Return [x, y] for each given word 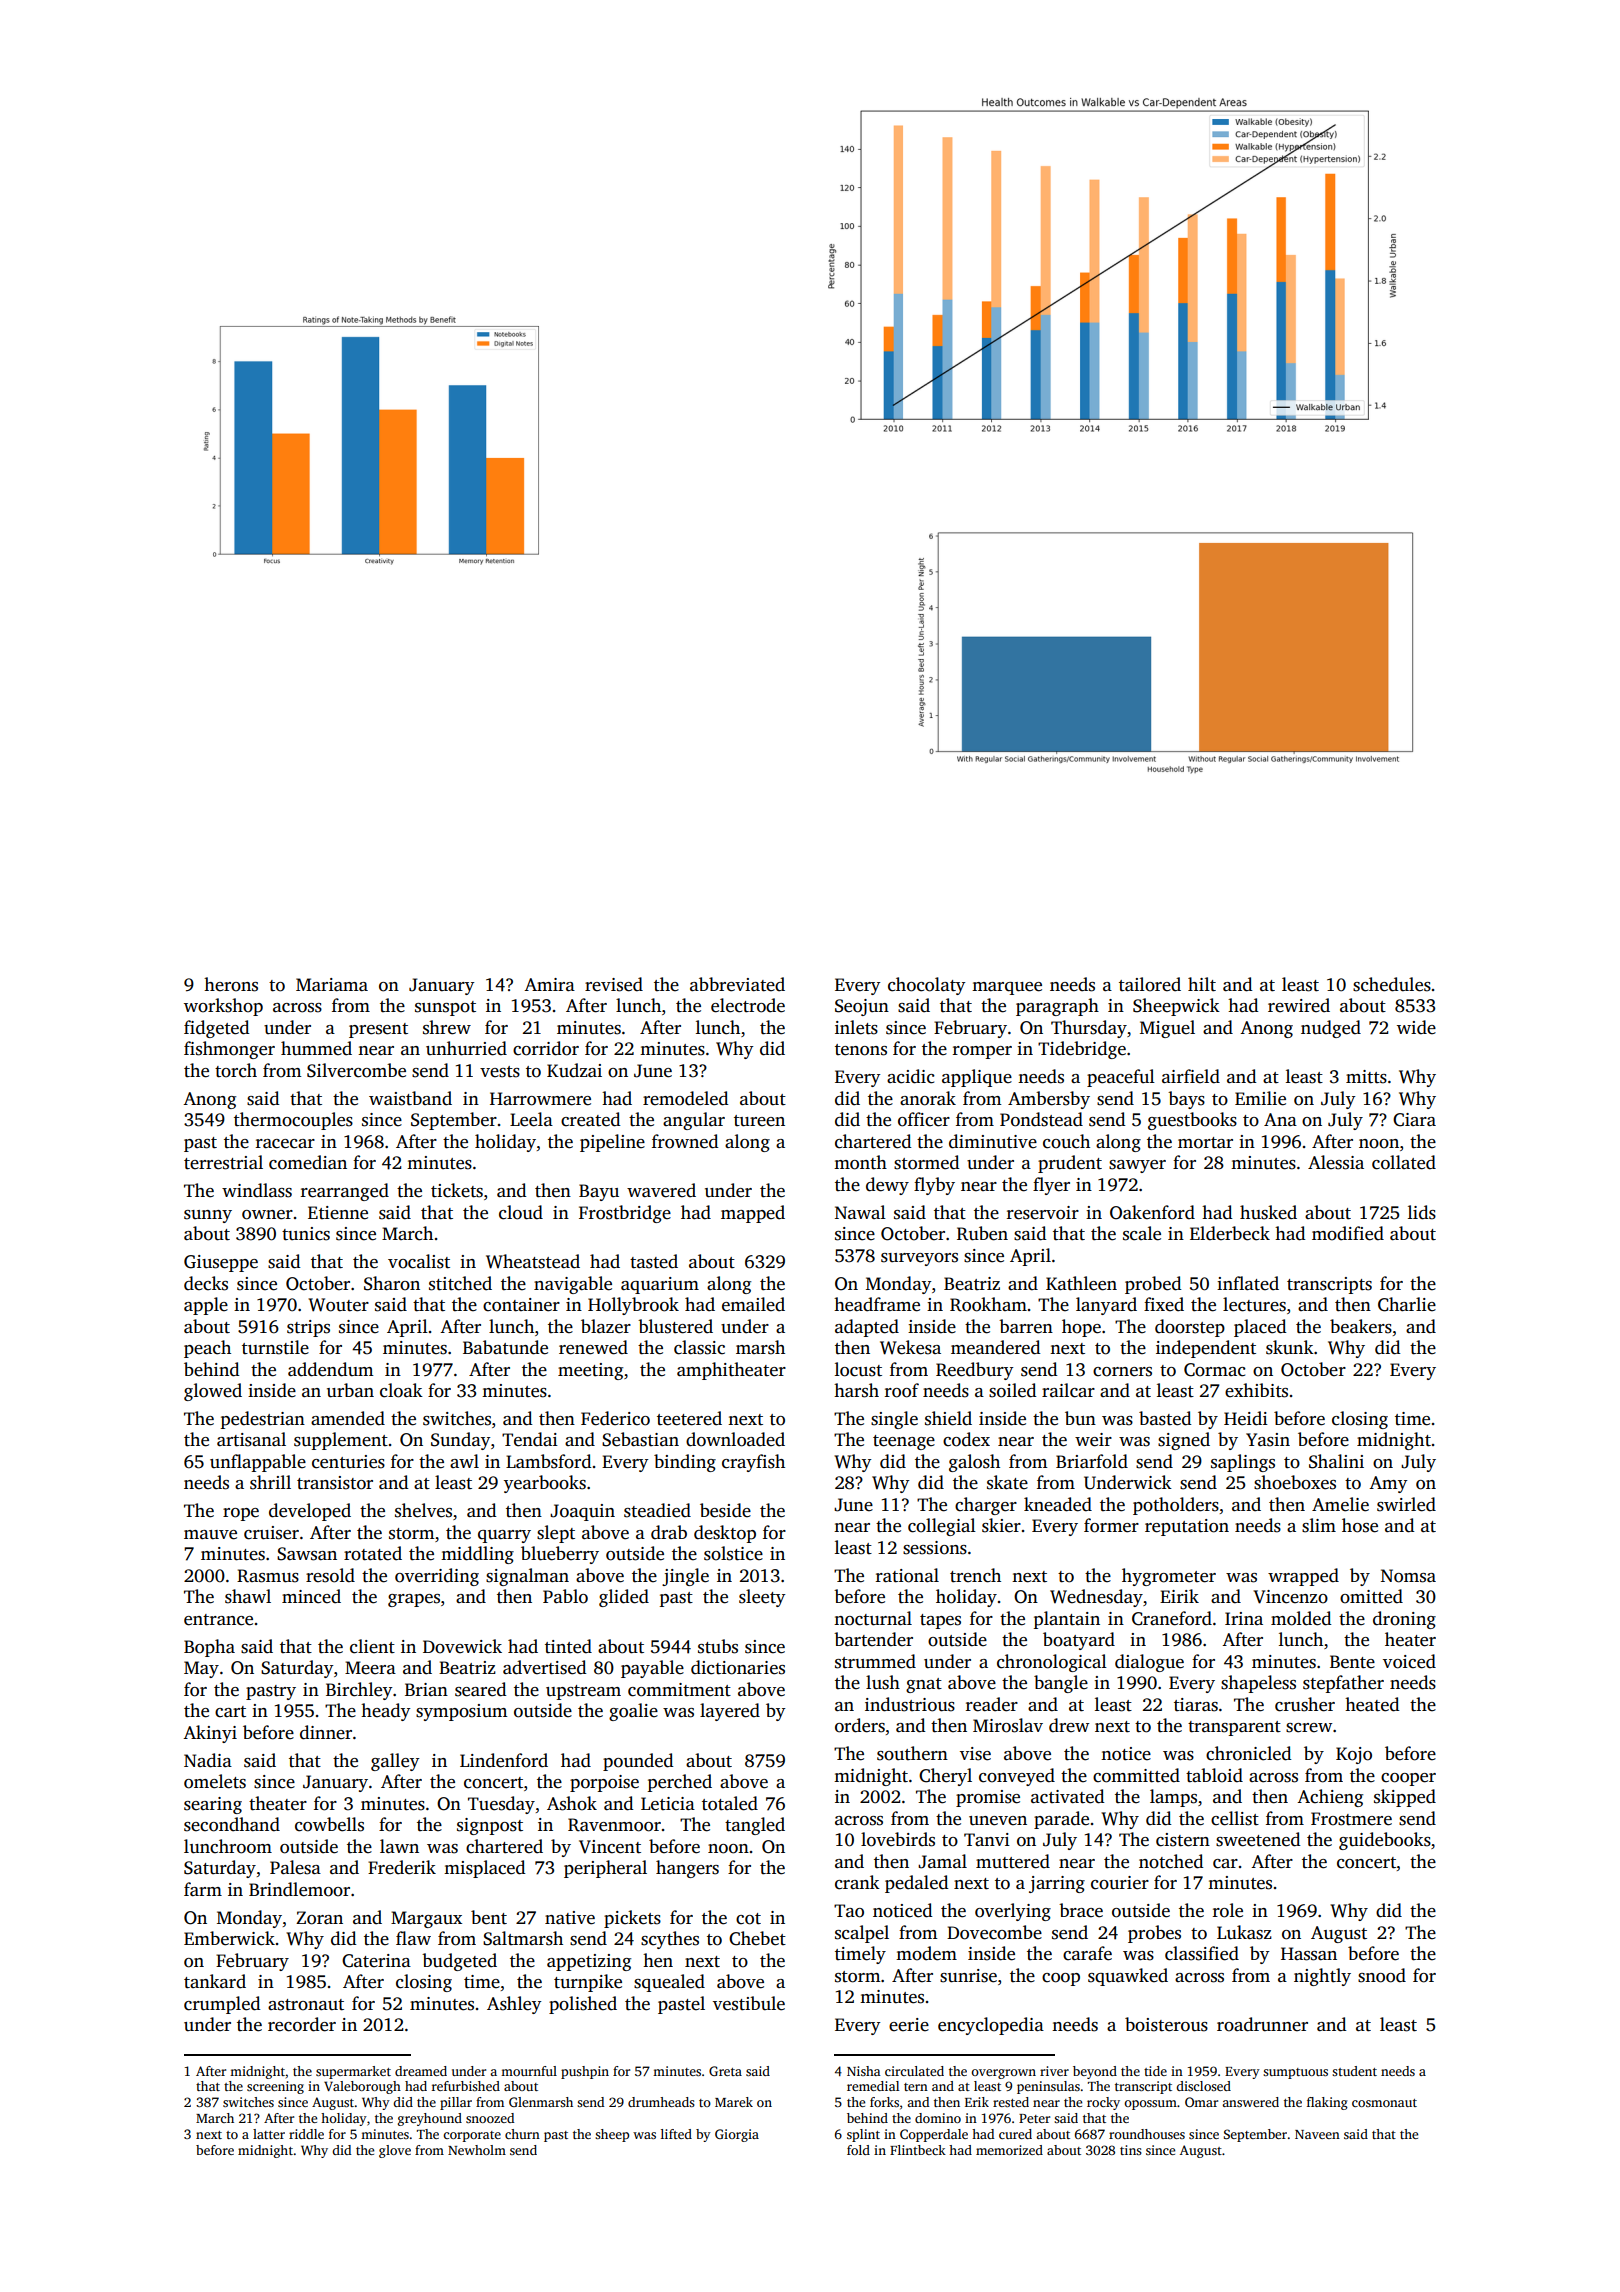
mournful [529, 2071]
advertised [544, 1667]
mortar [1205, 1143]
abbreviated [737, 984]
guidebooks [1385, 1841]
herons [231, 984]
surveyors [919, 1259]
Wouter [338, 1305]
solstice [733, 1553]
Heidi [1246, 1418]
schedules [1392, 984]
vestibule [749, 2003]
